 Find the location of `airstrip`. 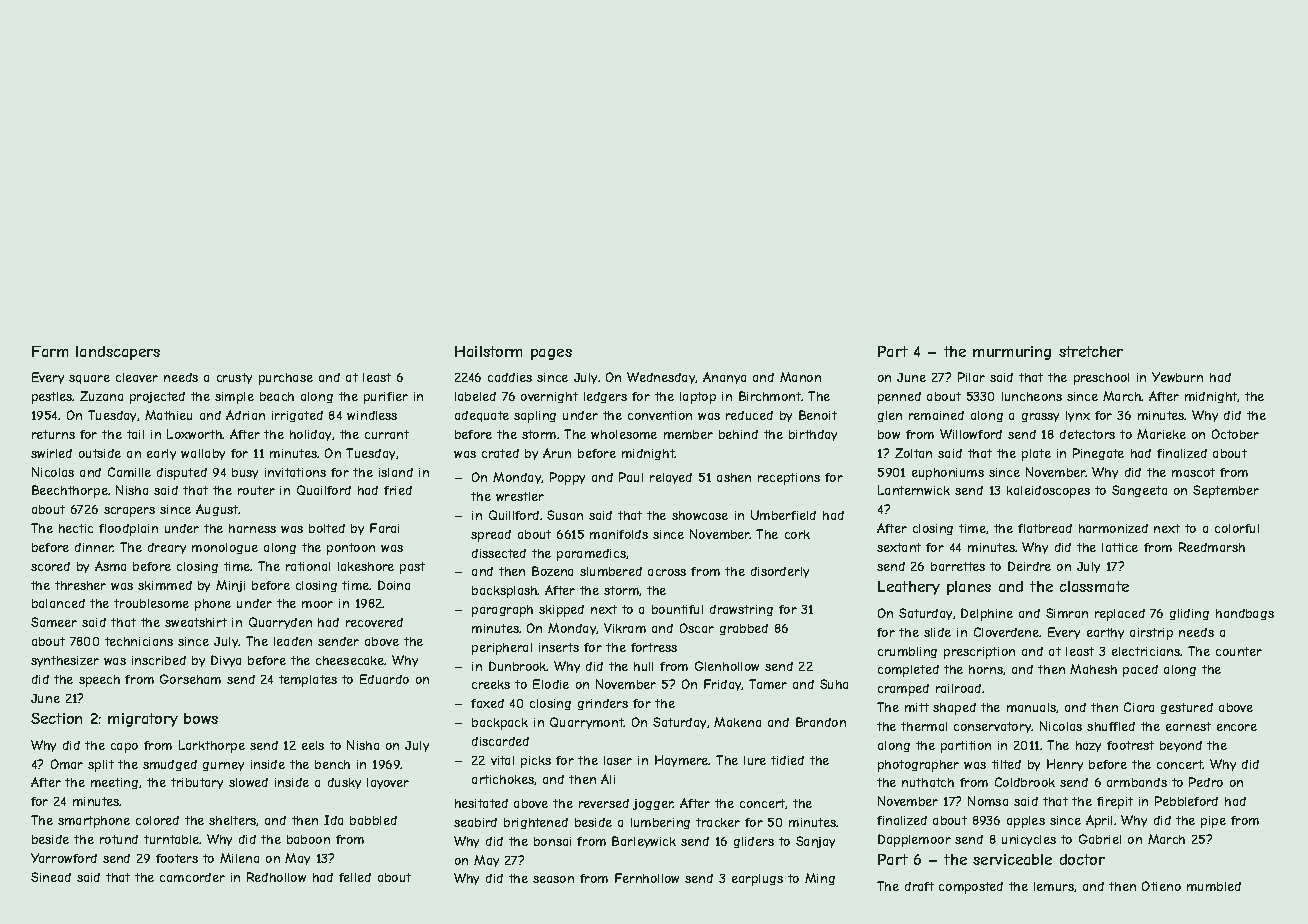

airstrip is located at coordinates (1151, 634).
